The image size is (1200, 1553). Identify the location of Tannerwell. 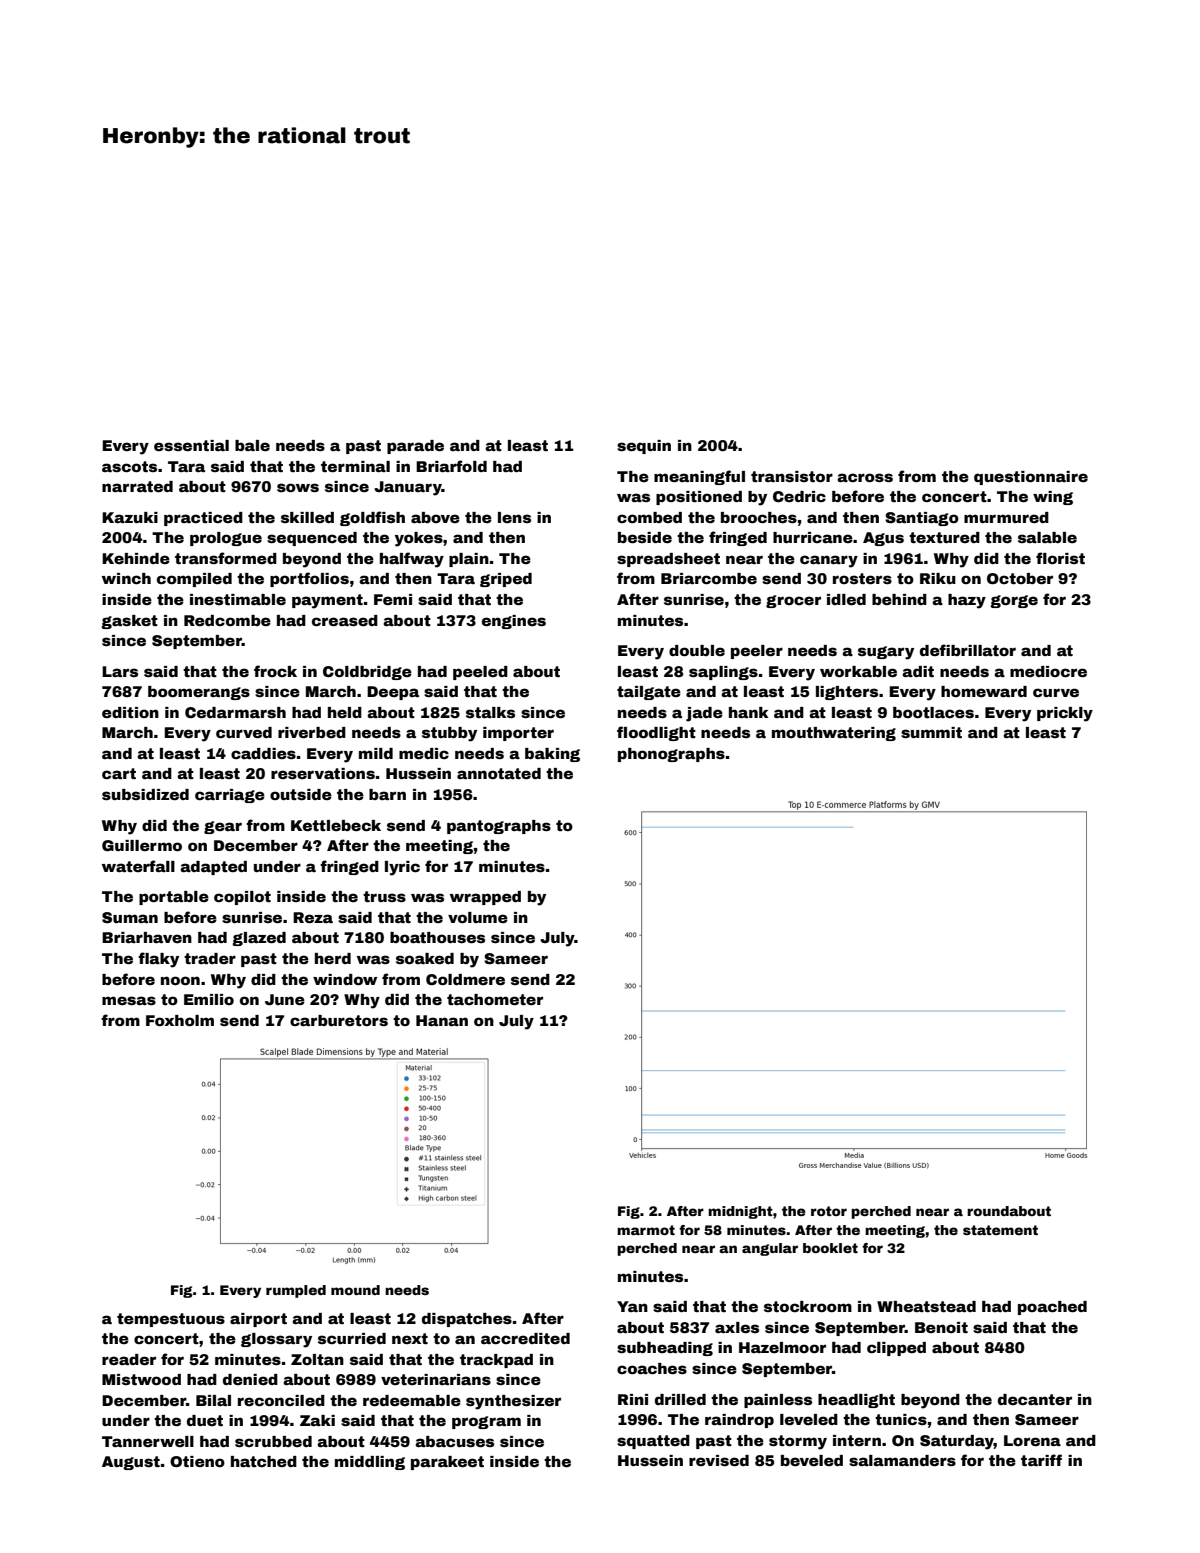
(148, 1441).
